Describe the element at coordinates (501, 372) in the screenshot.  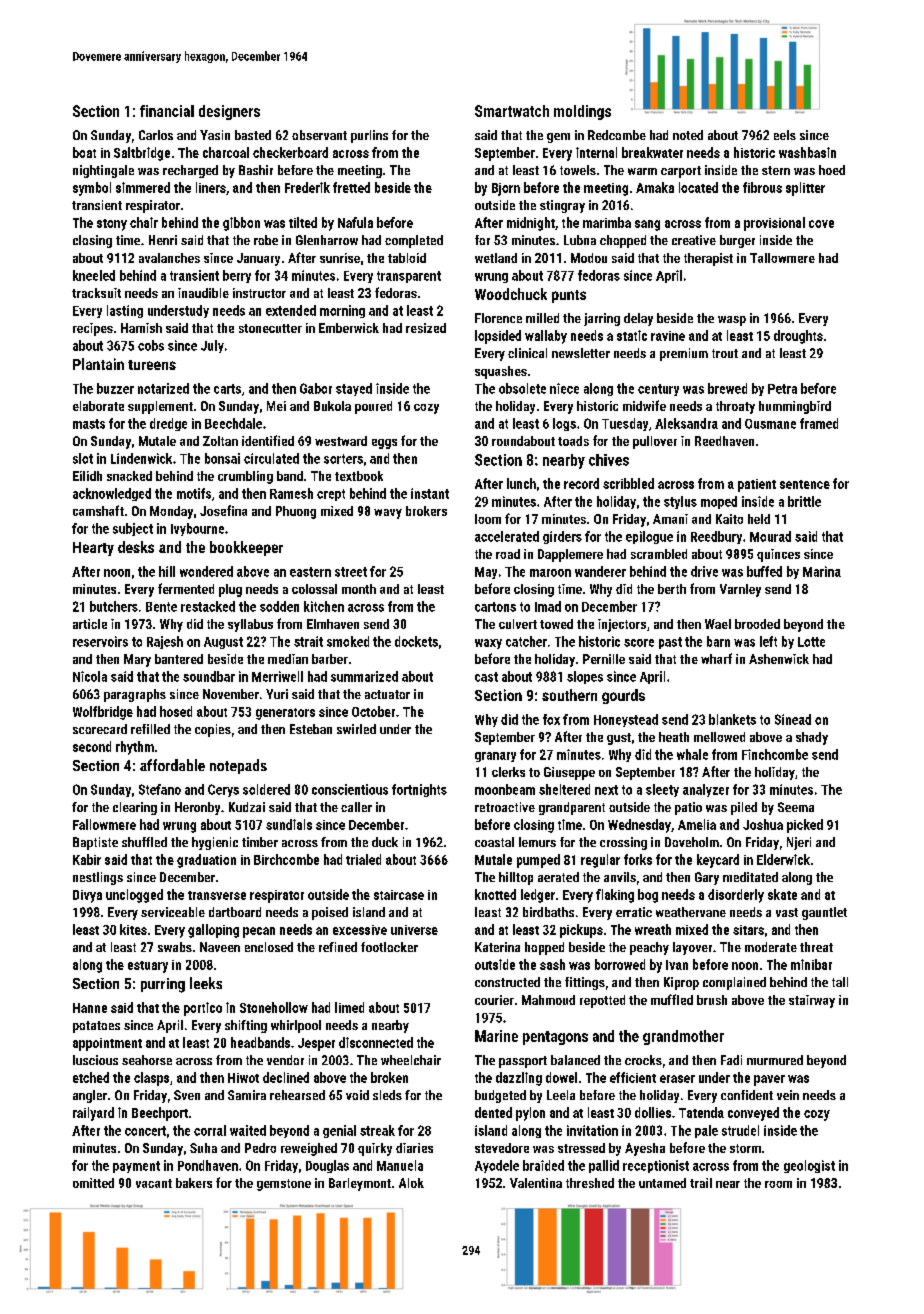
I see `squashes` at that location.
